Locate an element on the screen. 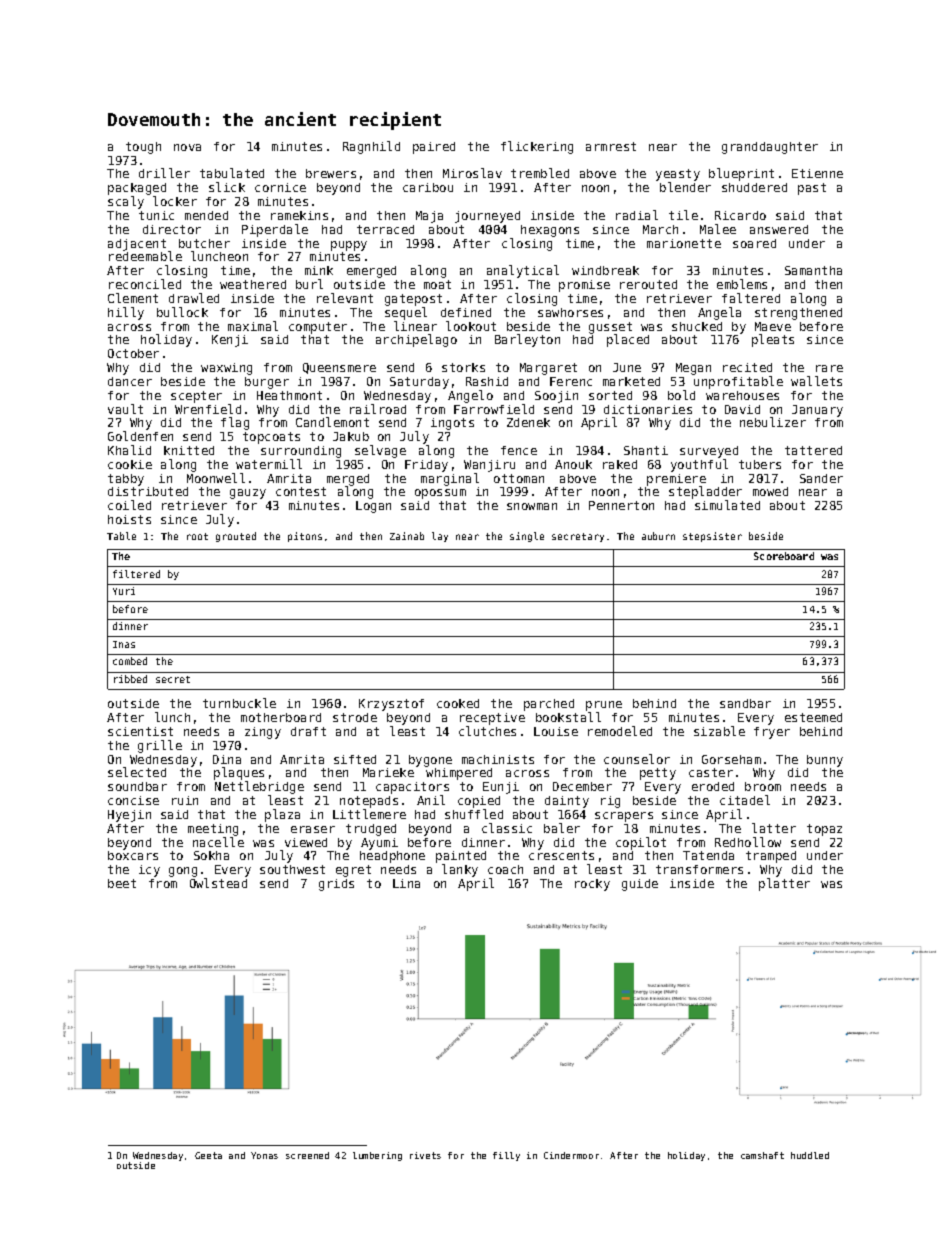 Image resolution: width=952 pixels, height=1233 pixels. camshaft is located at coordinates (762, 1155).
